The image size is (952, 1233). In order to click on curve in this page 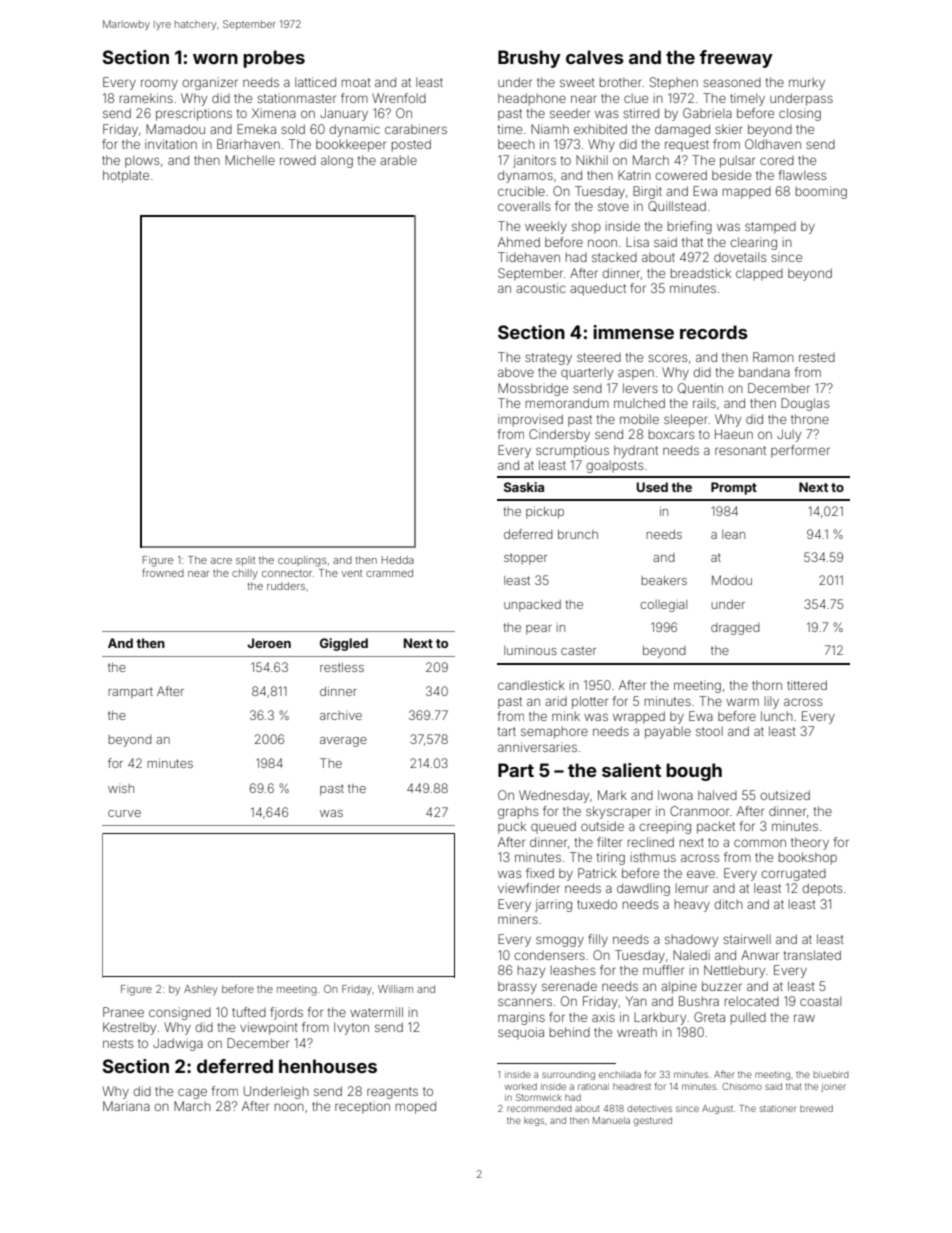, I will do `click(124, 813)`.
